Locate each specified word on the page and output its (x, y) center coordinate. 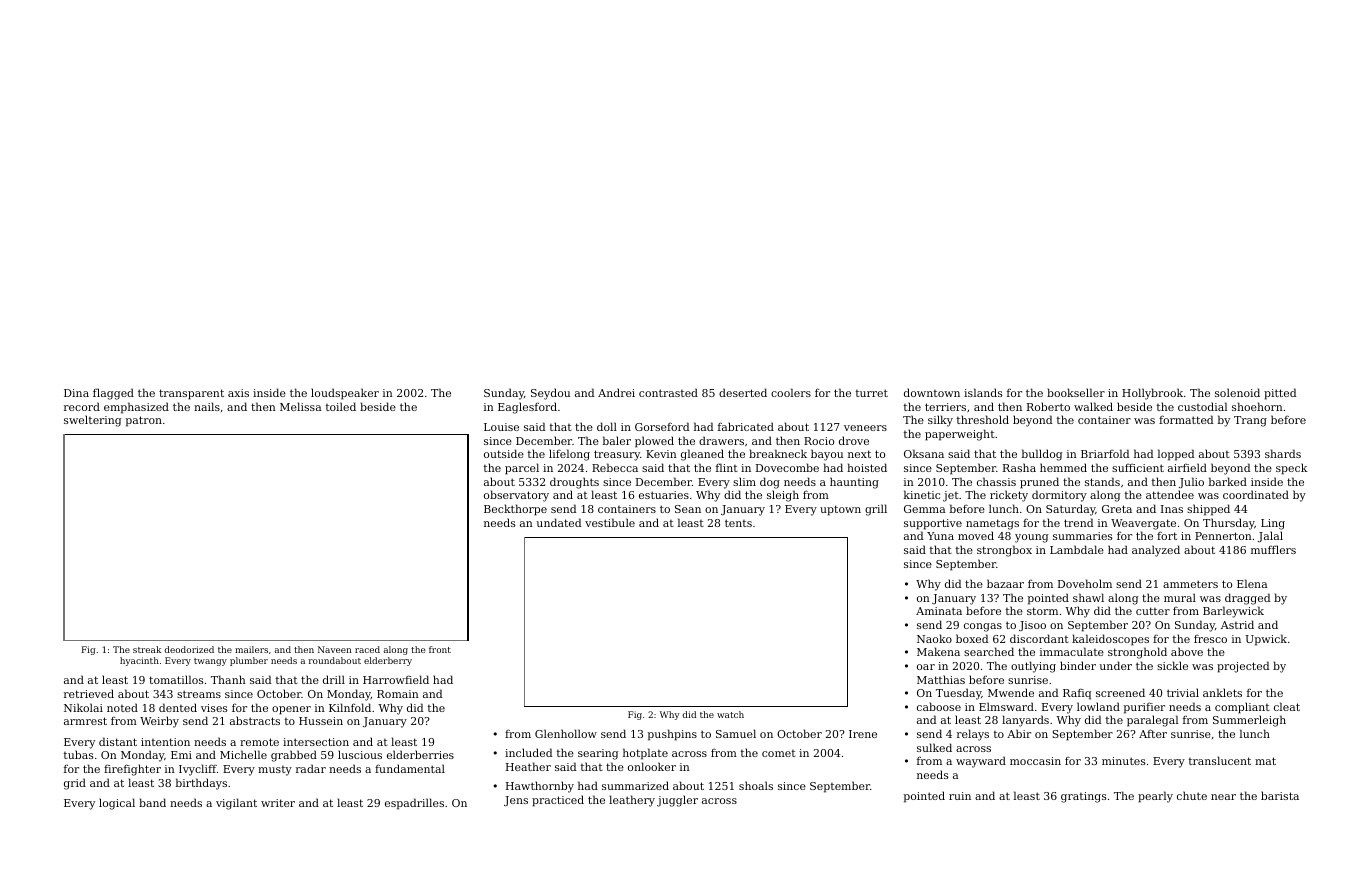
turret (872, 393)
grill (876, 510)
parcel (522, 469)
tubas (78, 754)
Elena (1252, 583)
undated (559, 522)
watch (730, 714)
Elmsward (1006, 706)
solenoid (1237, 392)
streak (147, 649)
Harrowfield (396, 679)
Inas (1172, 509)
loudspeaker (345, 394)
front (440, 649)
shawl (1088, 597)
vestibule (610, 522)
